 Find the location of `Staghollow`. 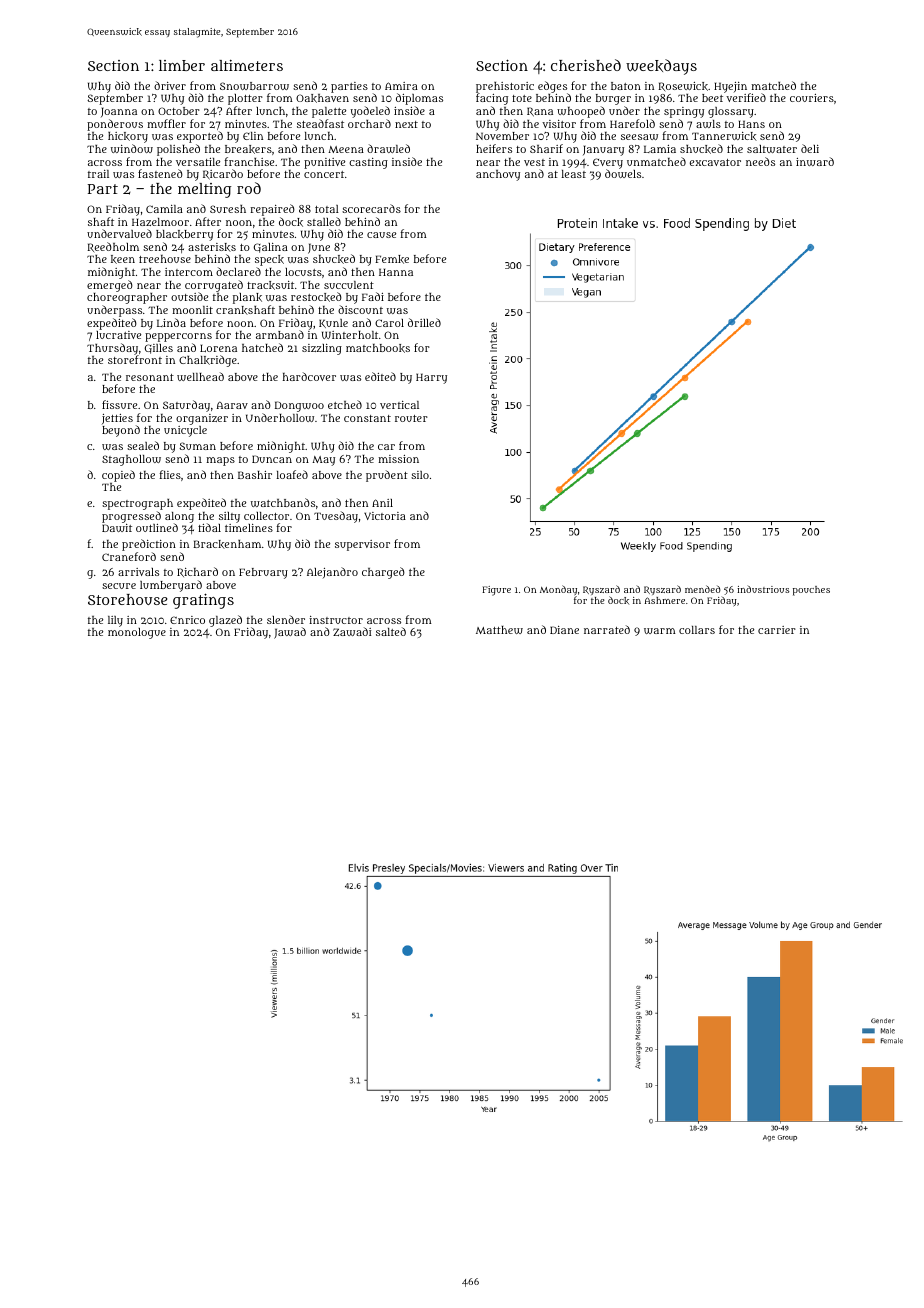

Staghollow is located at coordinates (131, 460).
